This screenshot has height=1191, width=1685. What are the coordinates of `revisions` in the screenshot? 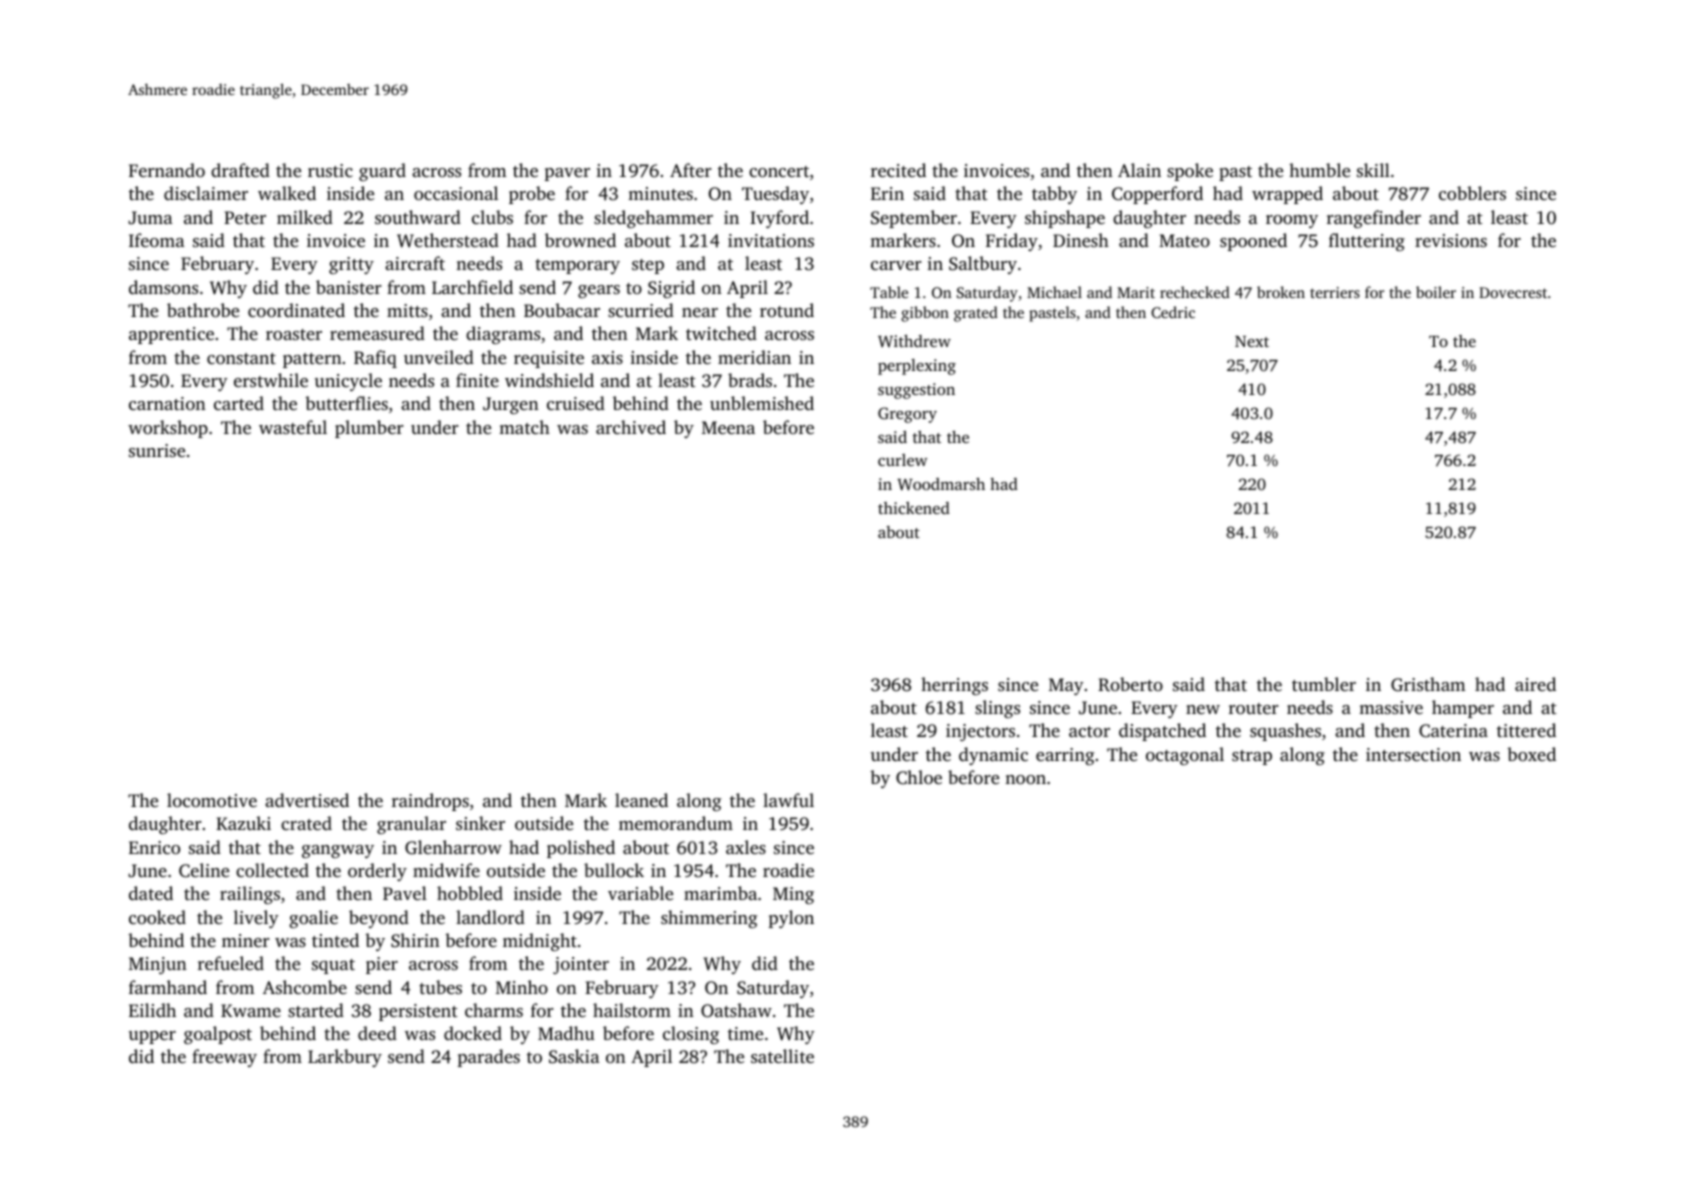 It's located at (1451, 240).
